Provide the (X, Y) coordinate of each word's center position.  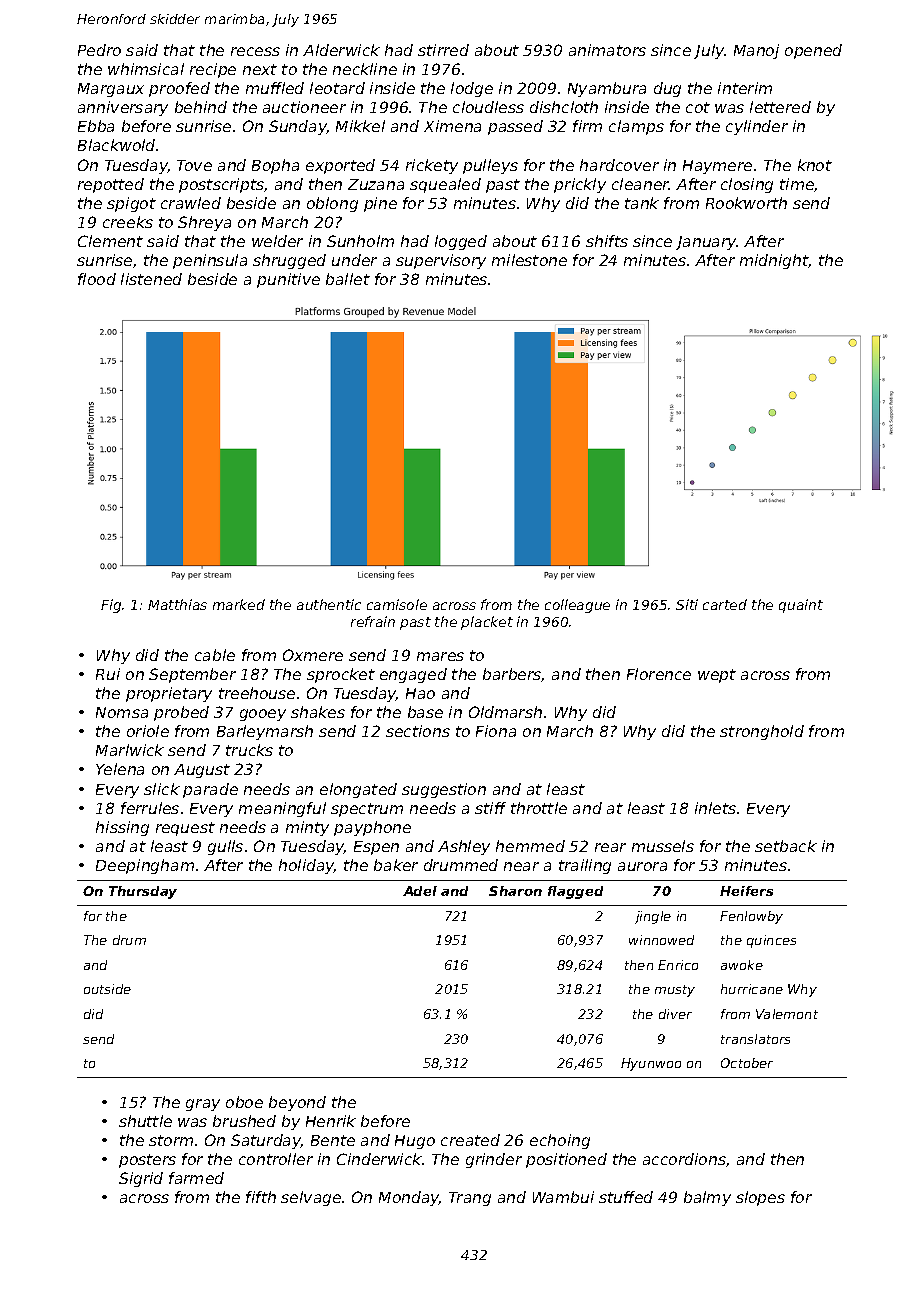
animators (607, 50)
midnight (774, 261)
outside (107, 989)
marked (239, 604)
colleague (577, 606)
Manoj (756, 51)
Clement (110, 241)
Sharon (515, 891)
